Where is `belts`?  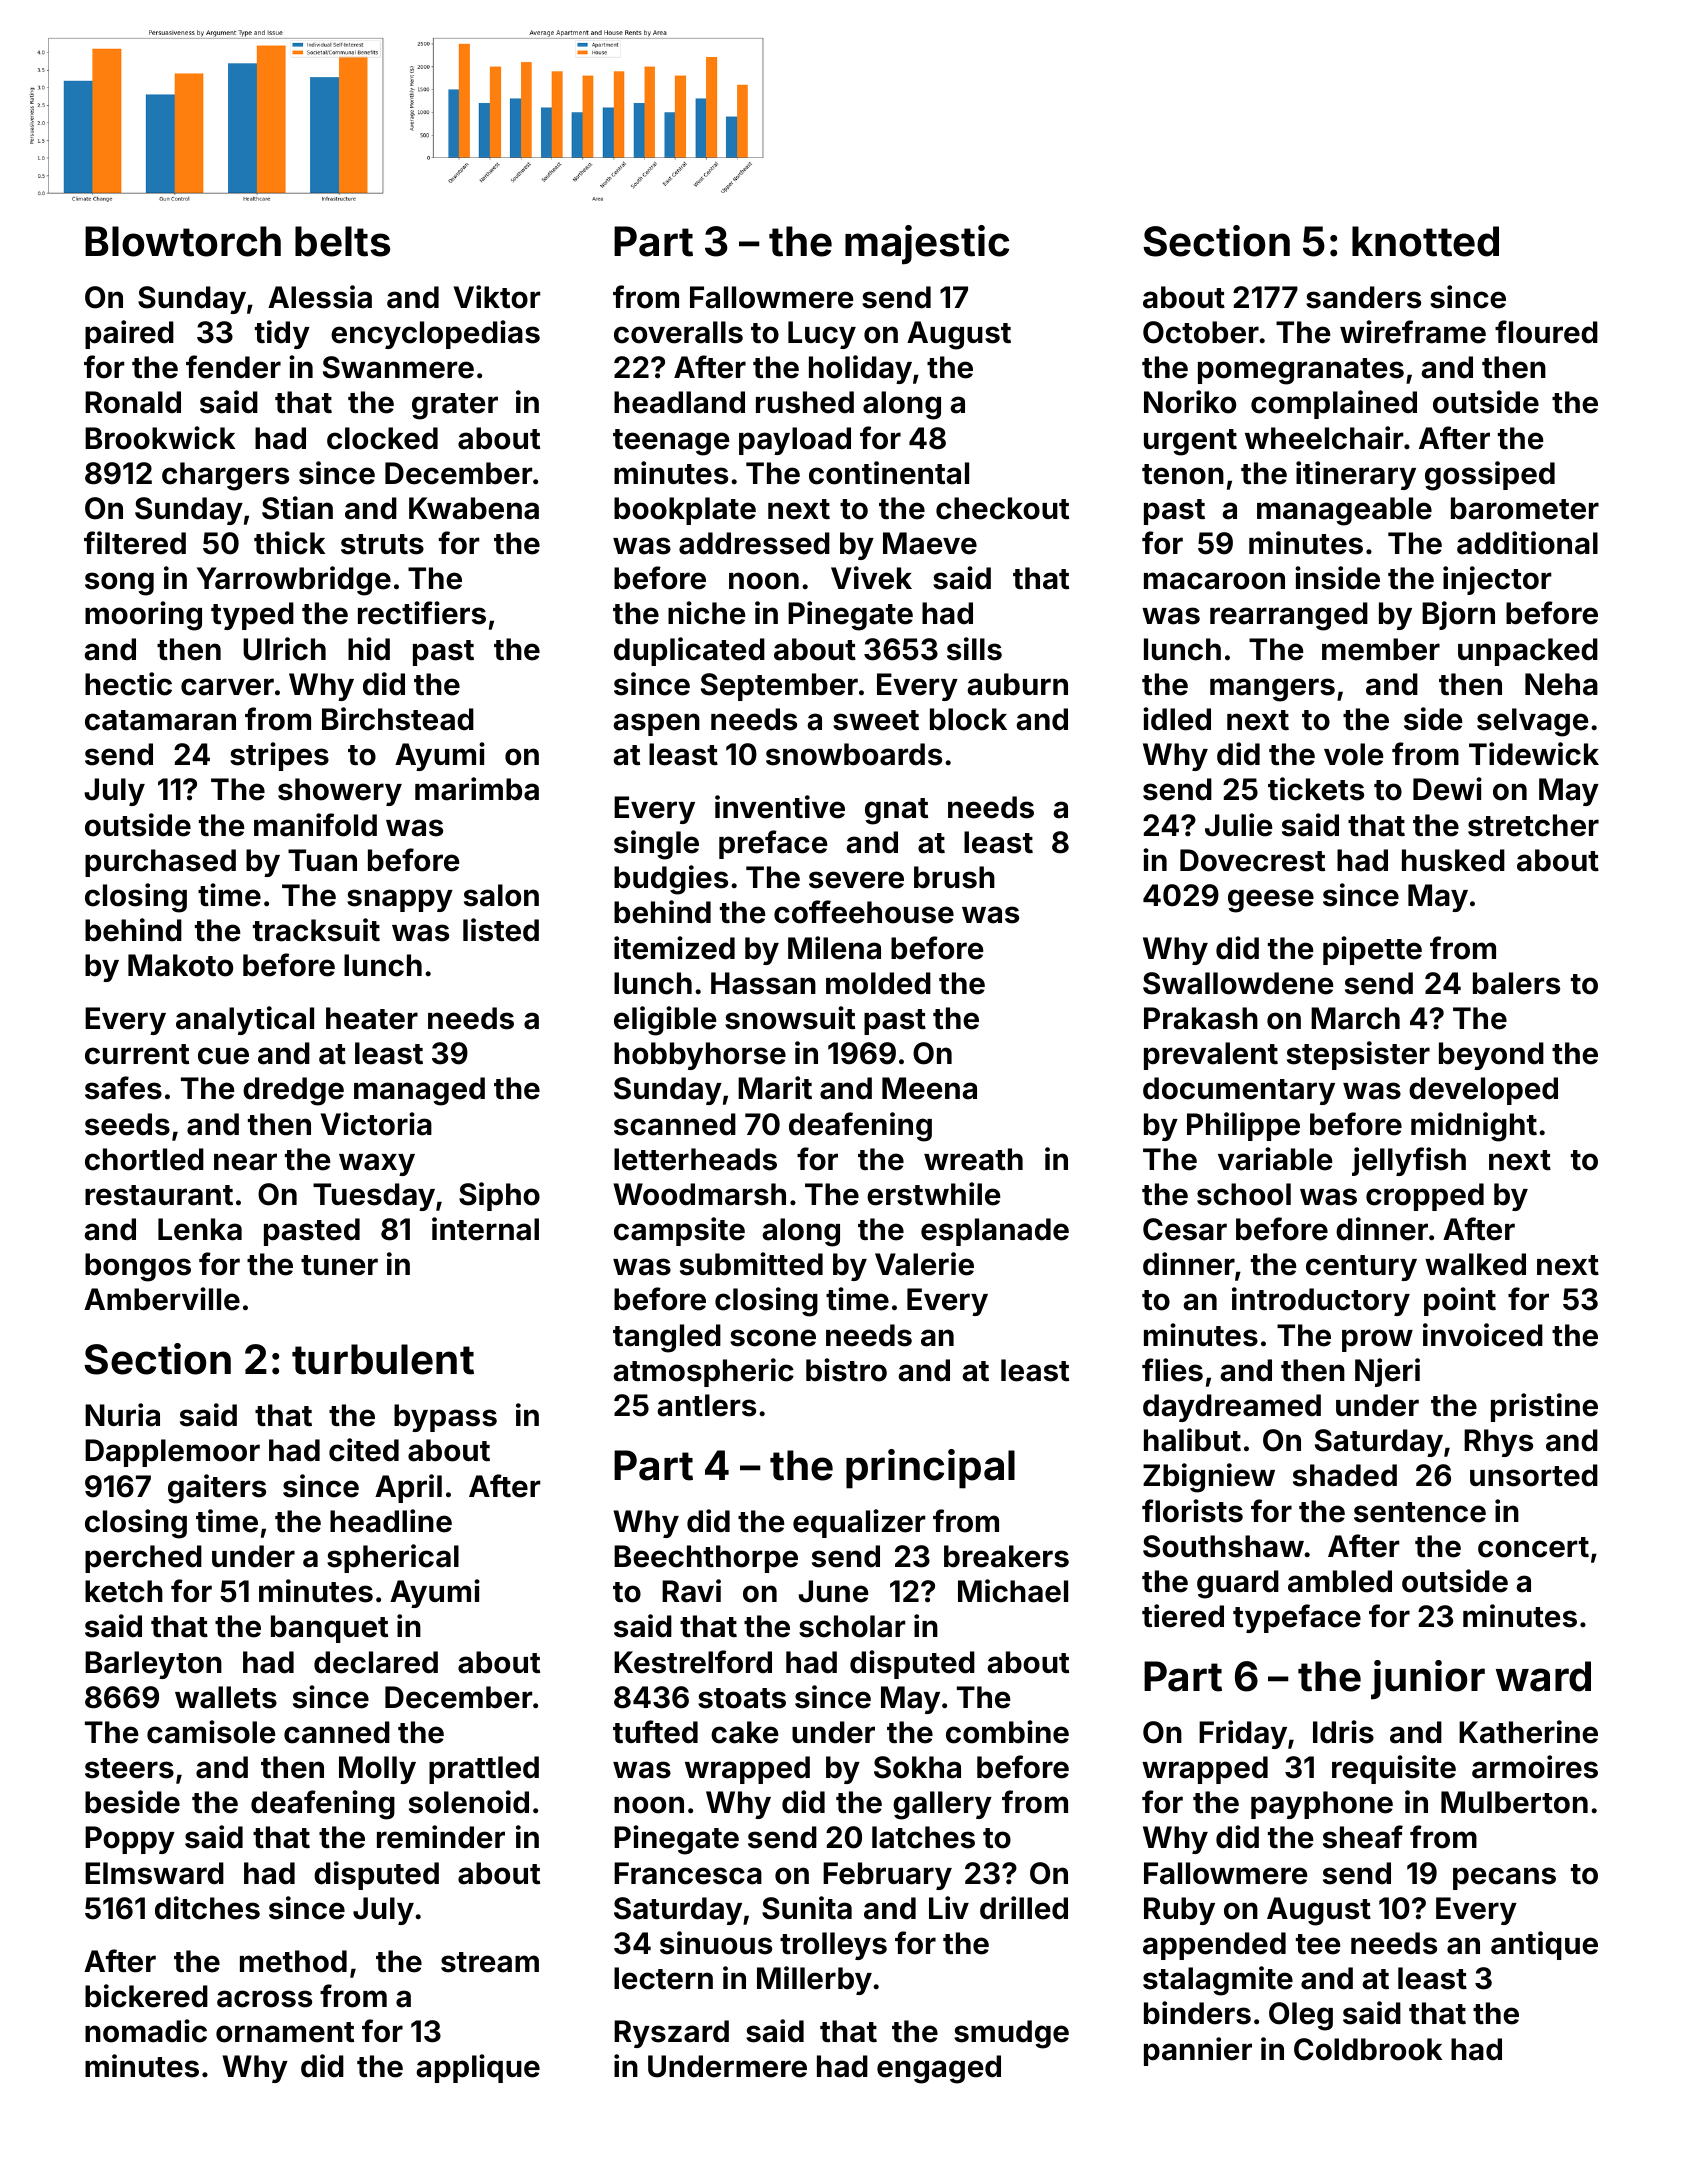 belts is located at coordinates (342, 241).
